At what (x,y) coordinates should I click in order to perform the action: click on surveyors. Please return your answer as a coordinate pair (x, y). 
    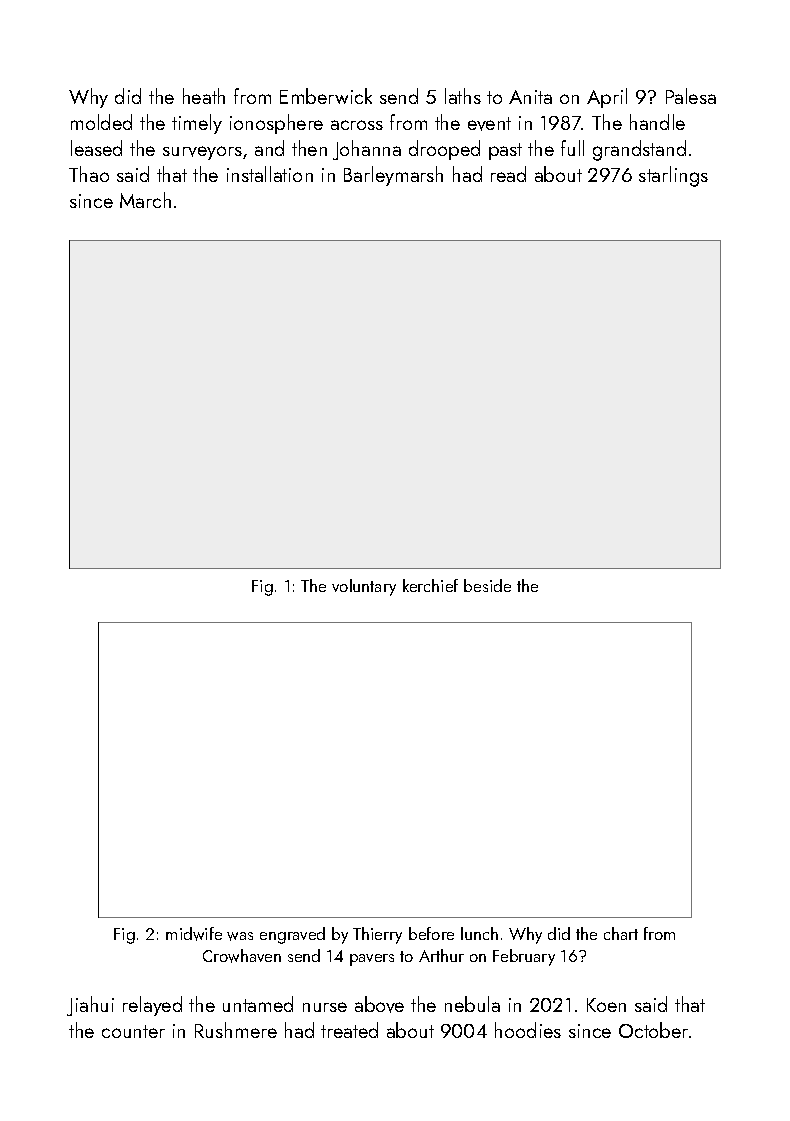
    Looking at the image, I should click on (202, 153).
